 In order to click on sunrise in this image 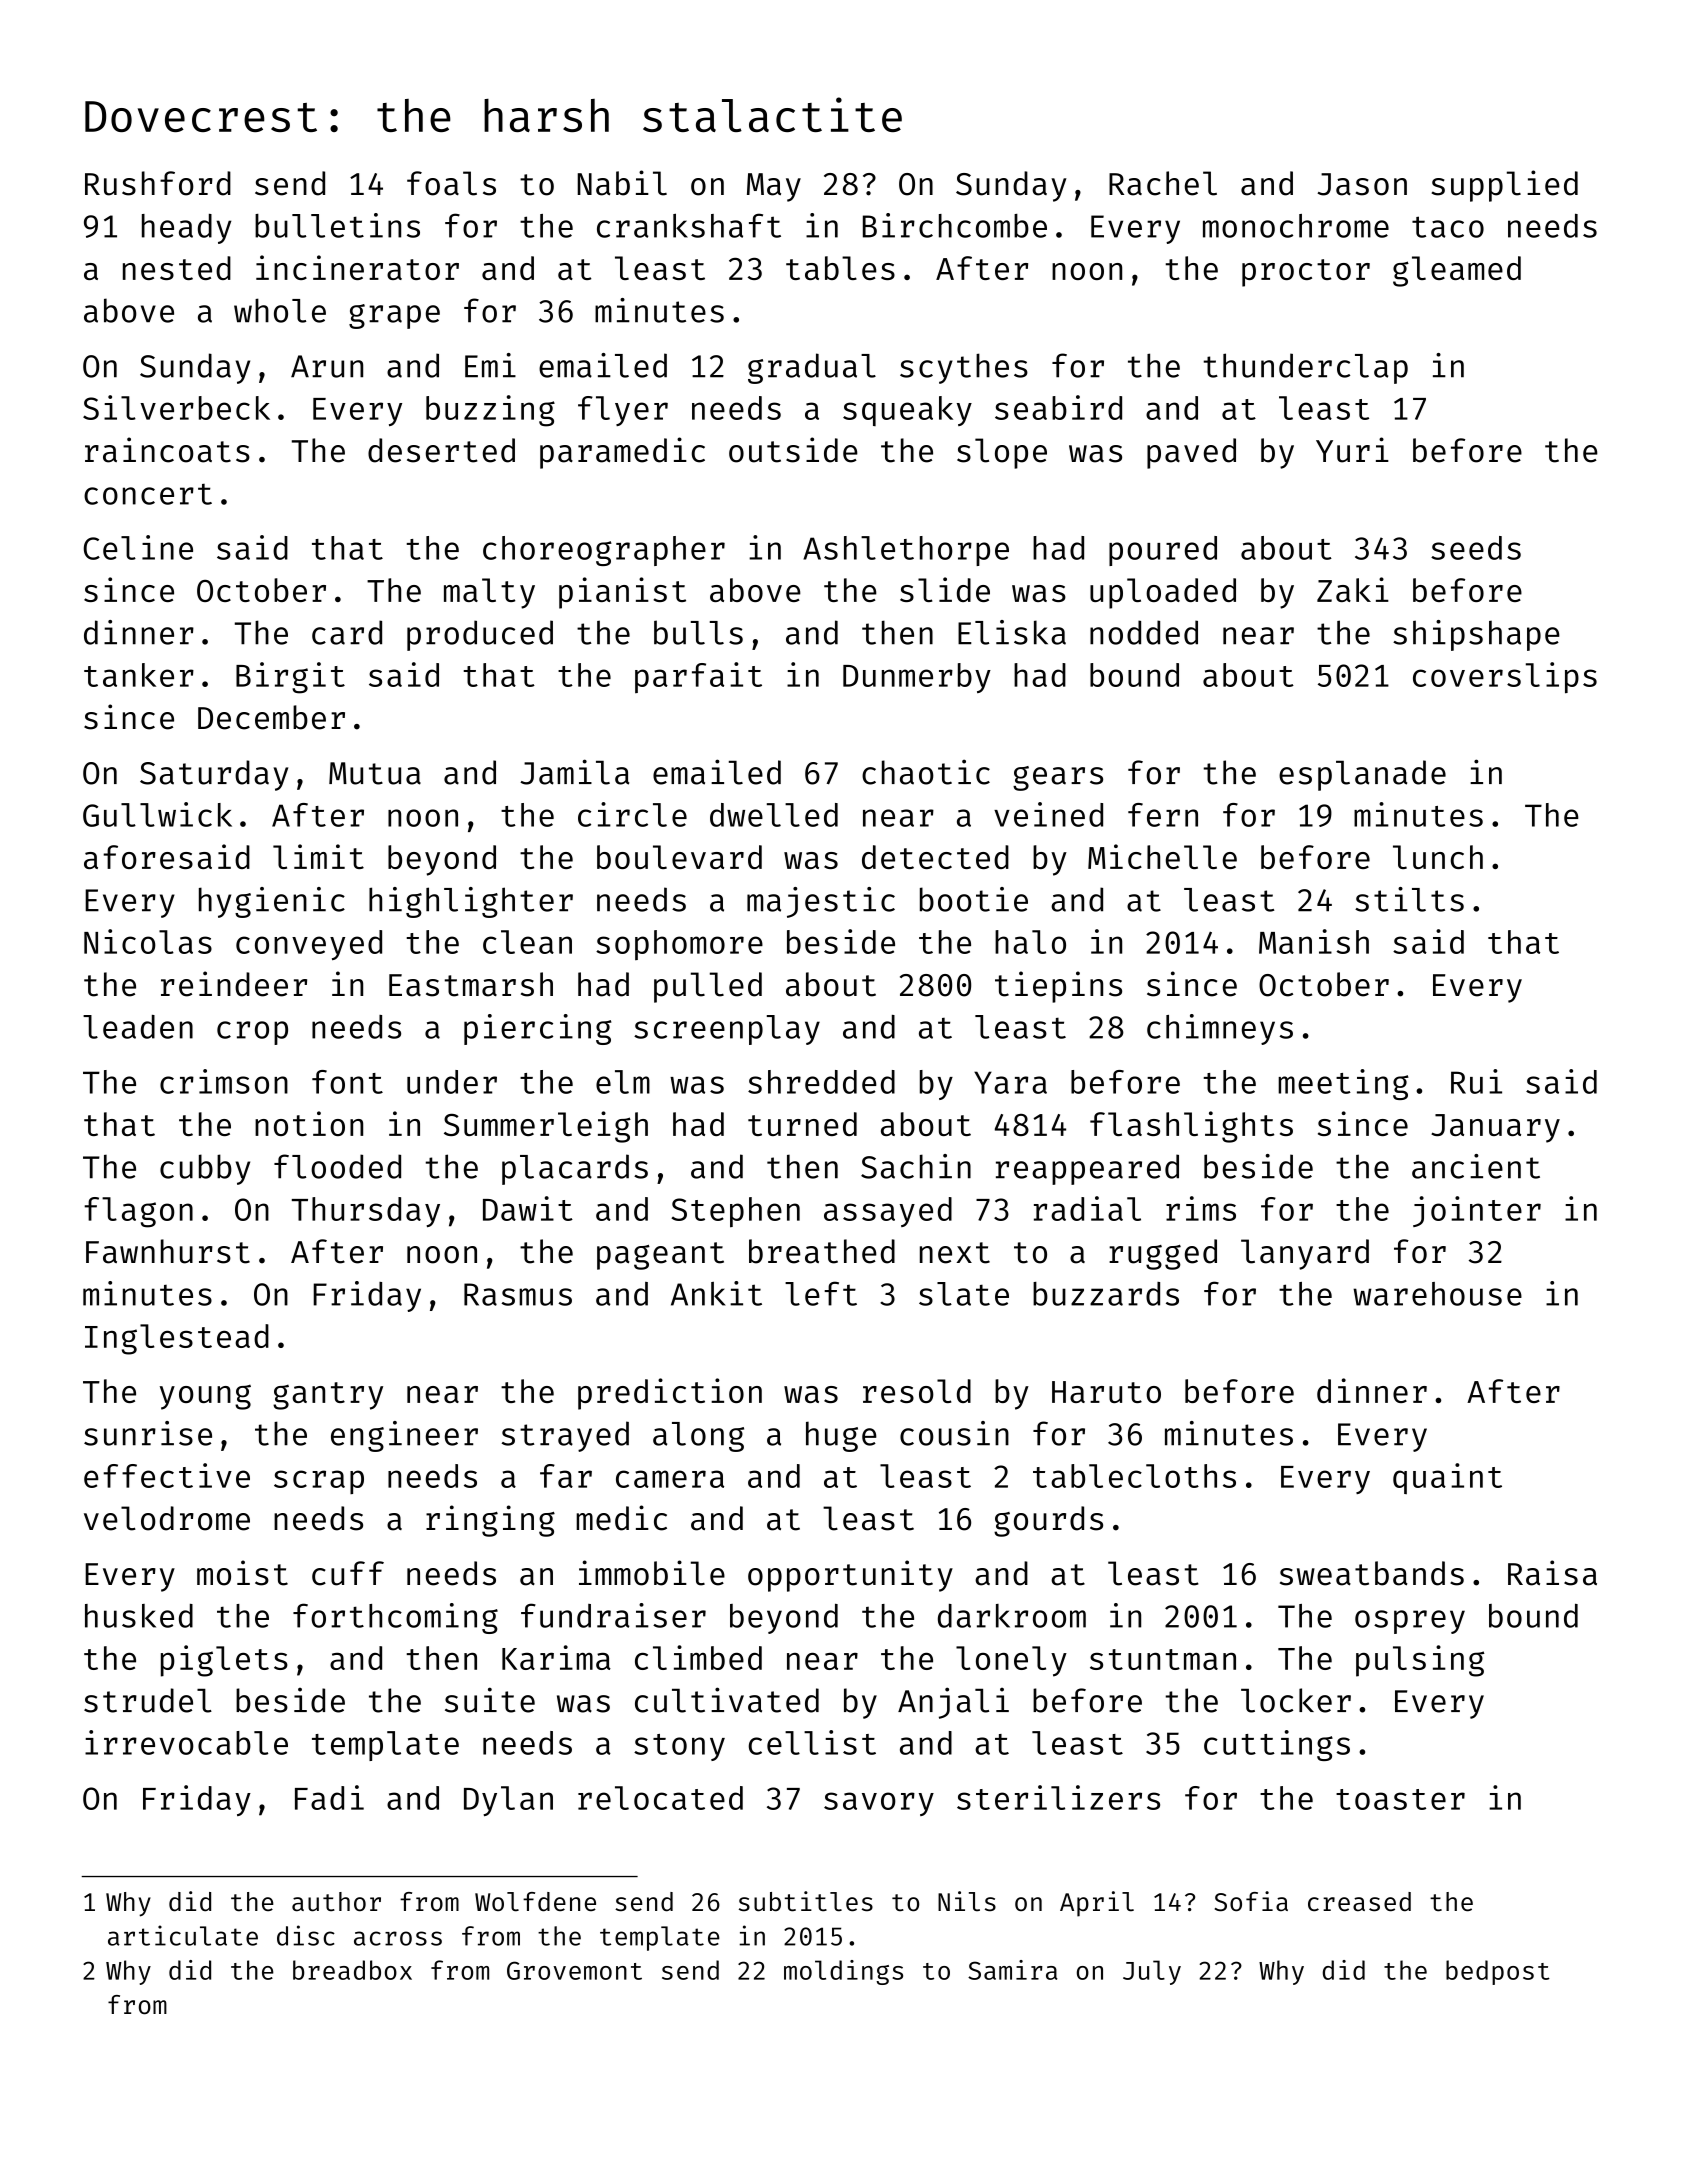, I will do `click(148, 1433)`.
